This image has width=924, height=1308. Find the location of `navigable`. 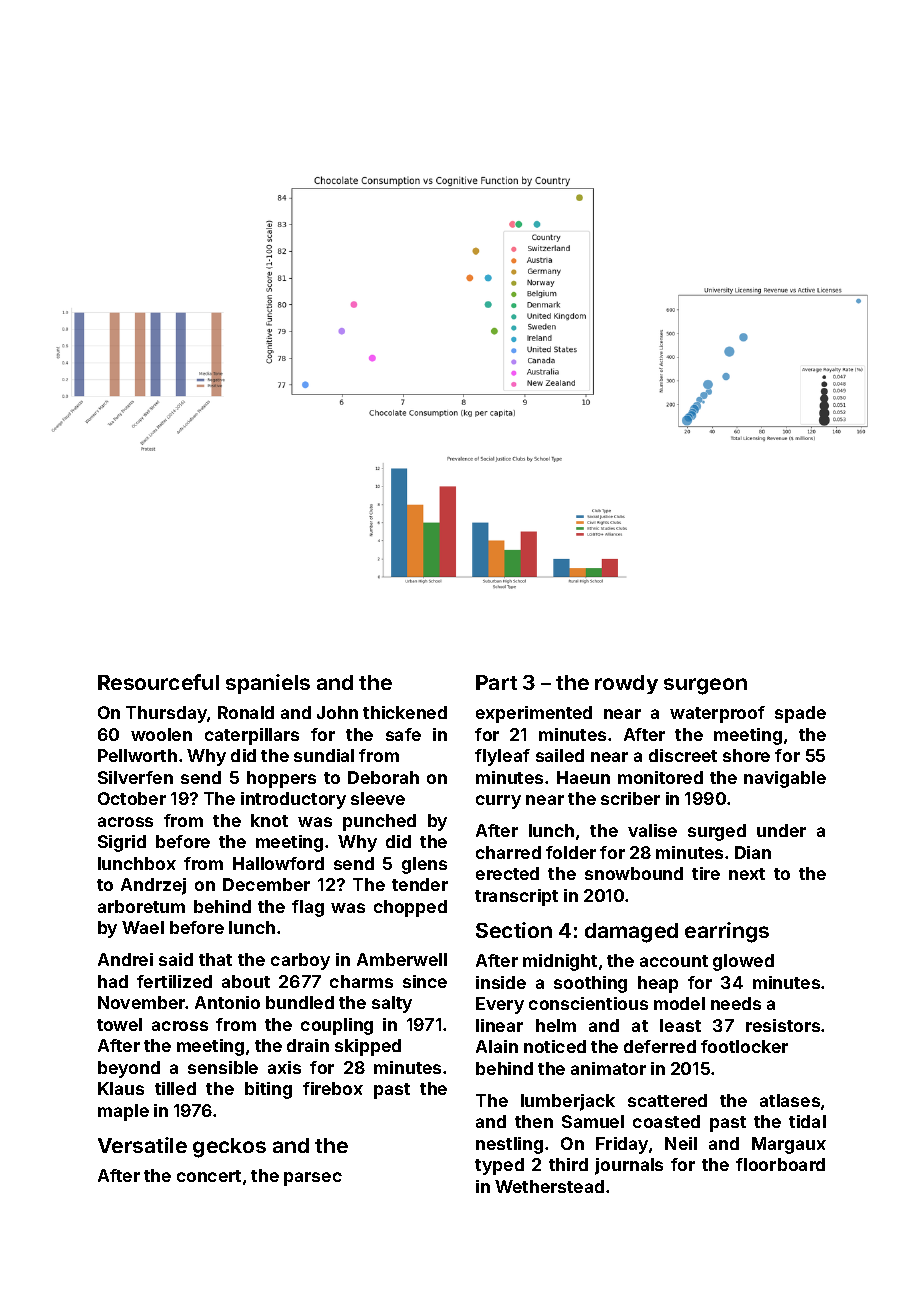

navigable is located at coordinates (785, 779).
